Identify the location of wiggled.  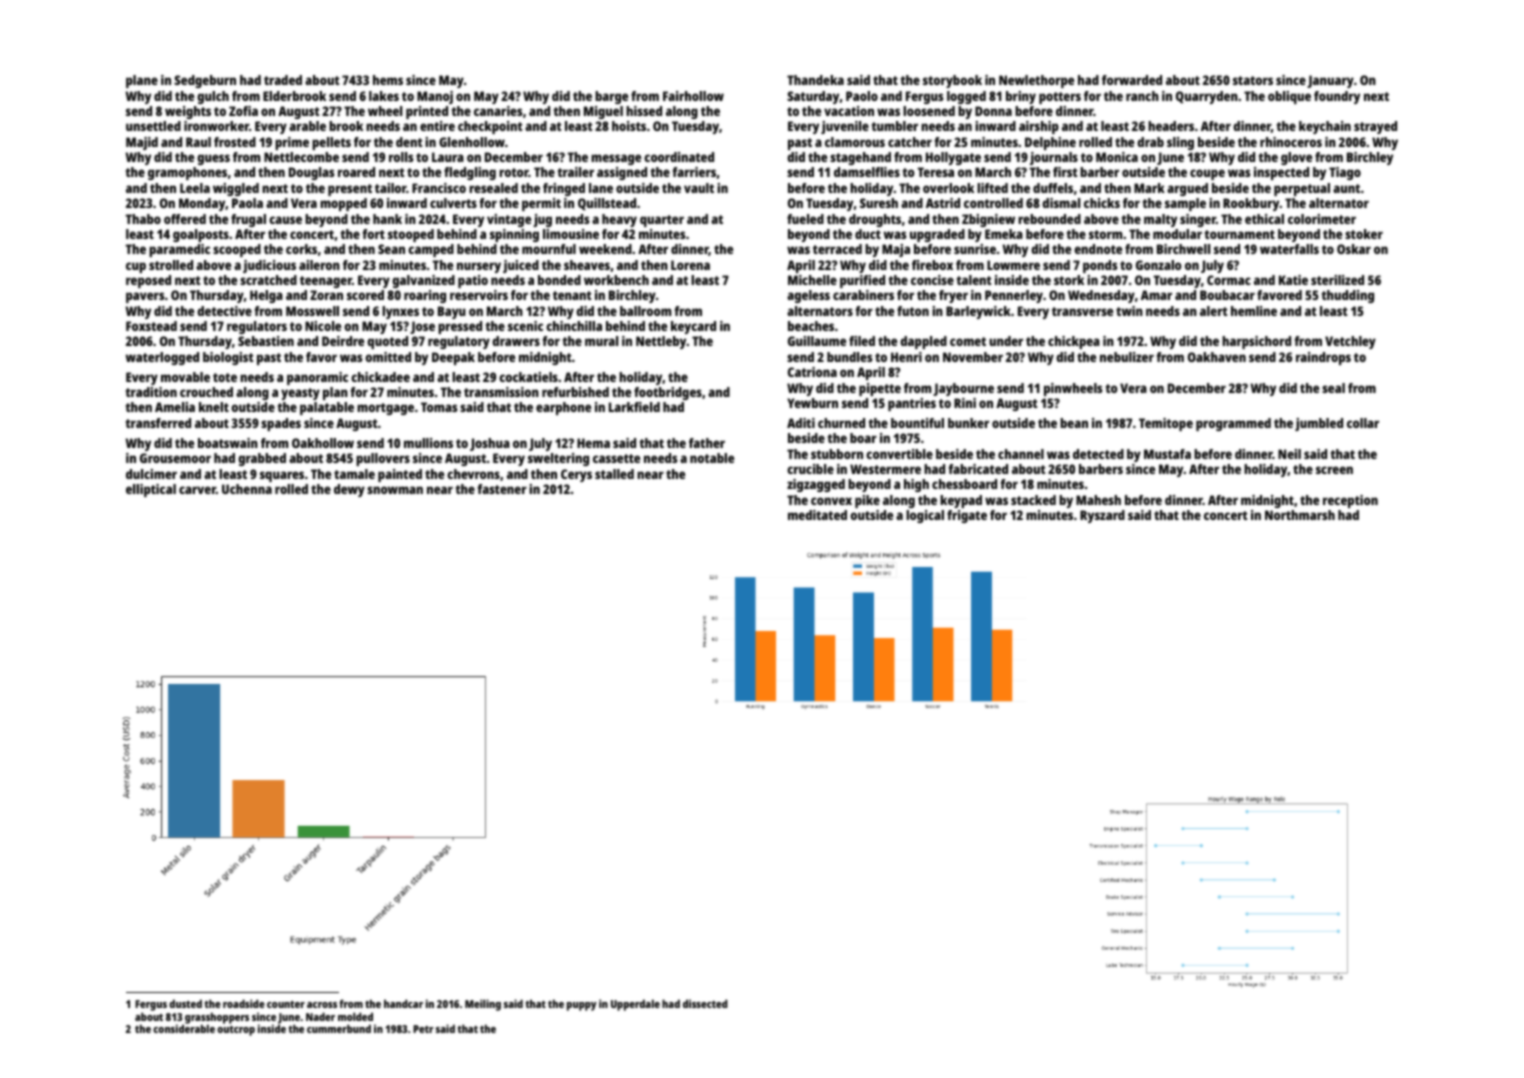
(236, 189).
